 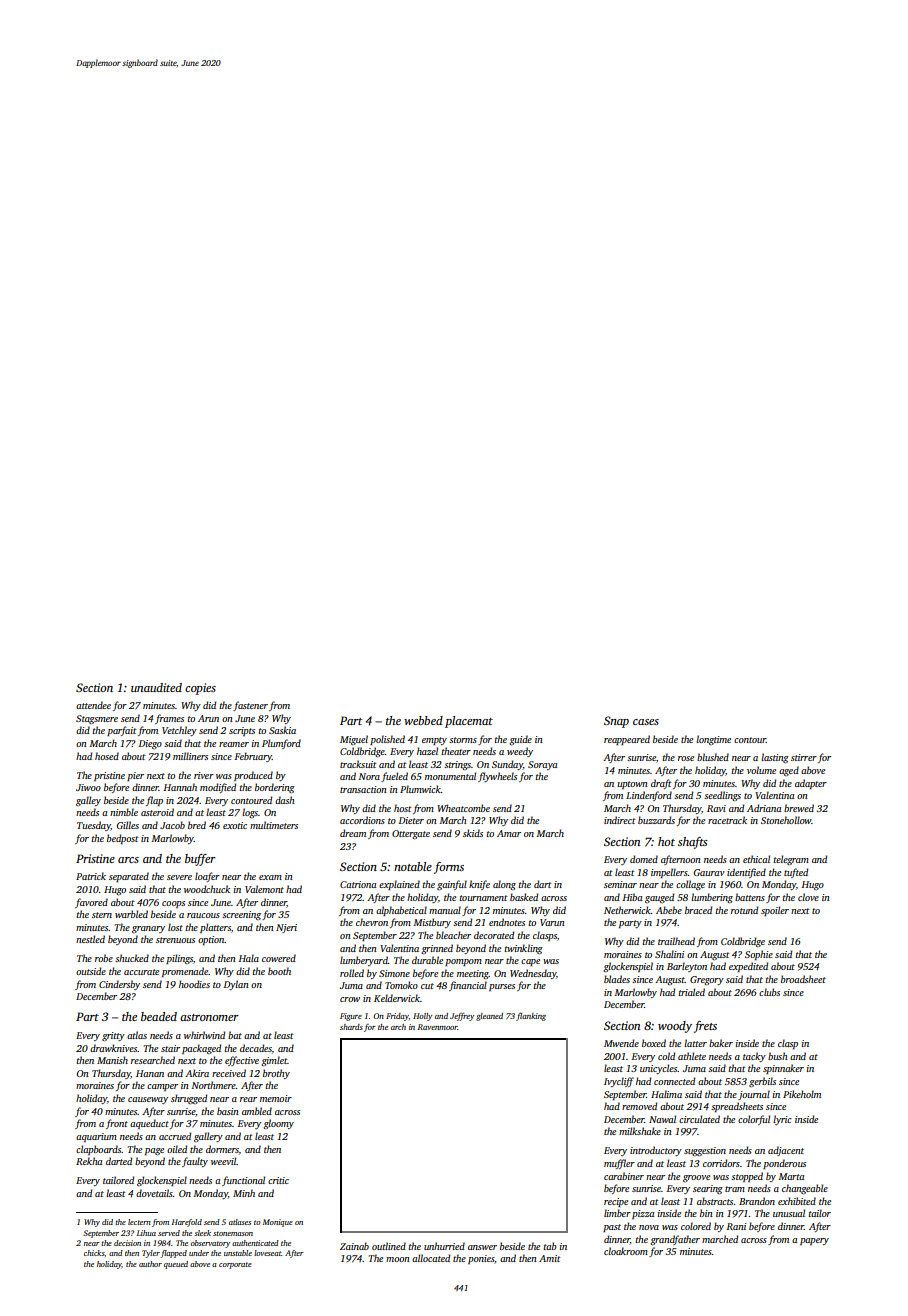 I want to click on allocated, so click(x=431, y=1258).
